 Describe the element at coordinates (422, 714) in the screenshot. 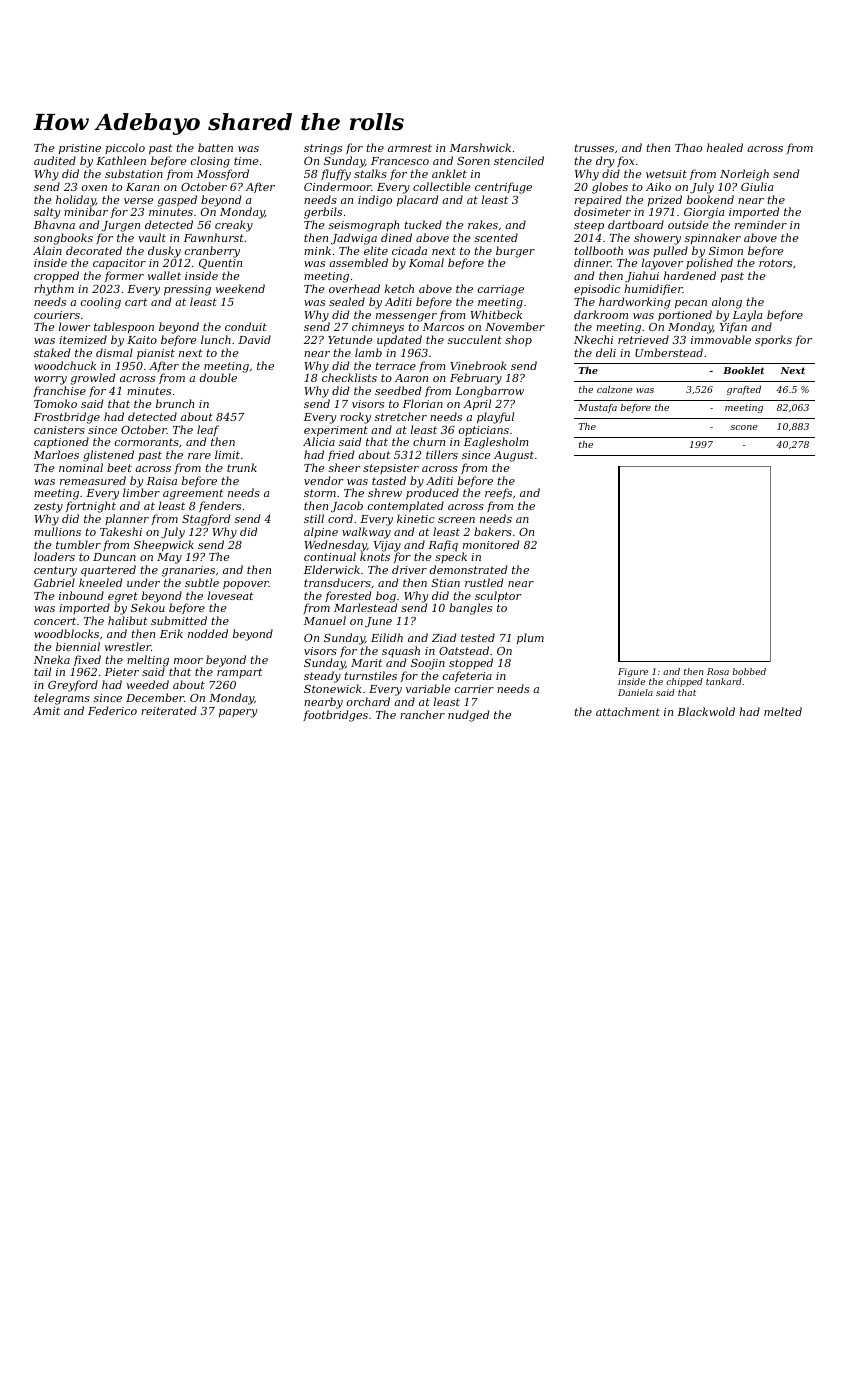

I see `rancher` at that location.
